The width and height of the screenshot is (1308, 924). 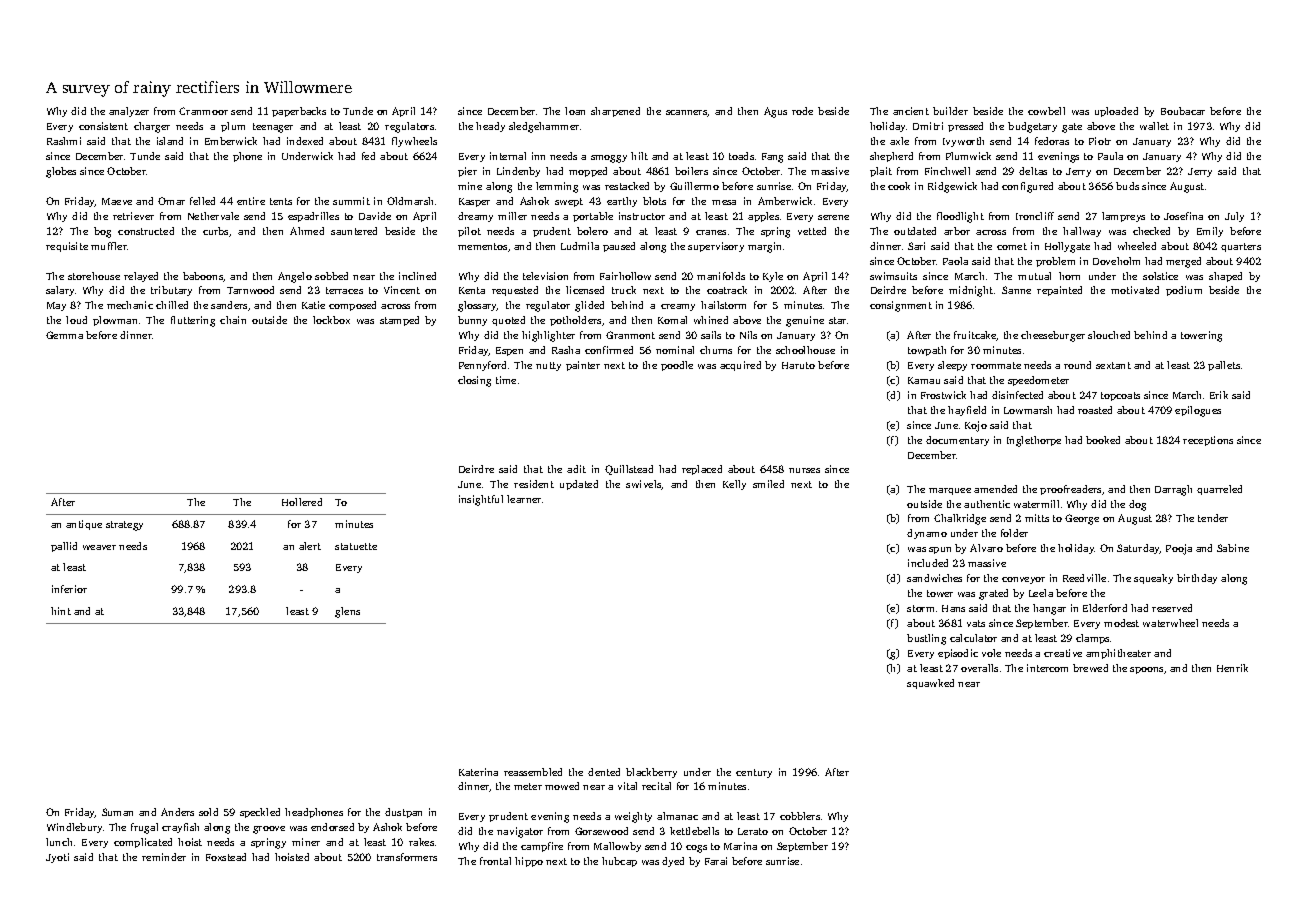 I want to click on closing, so click(x=474, y=381).
